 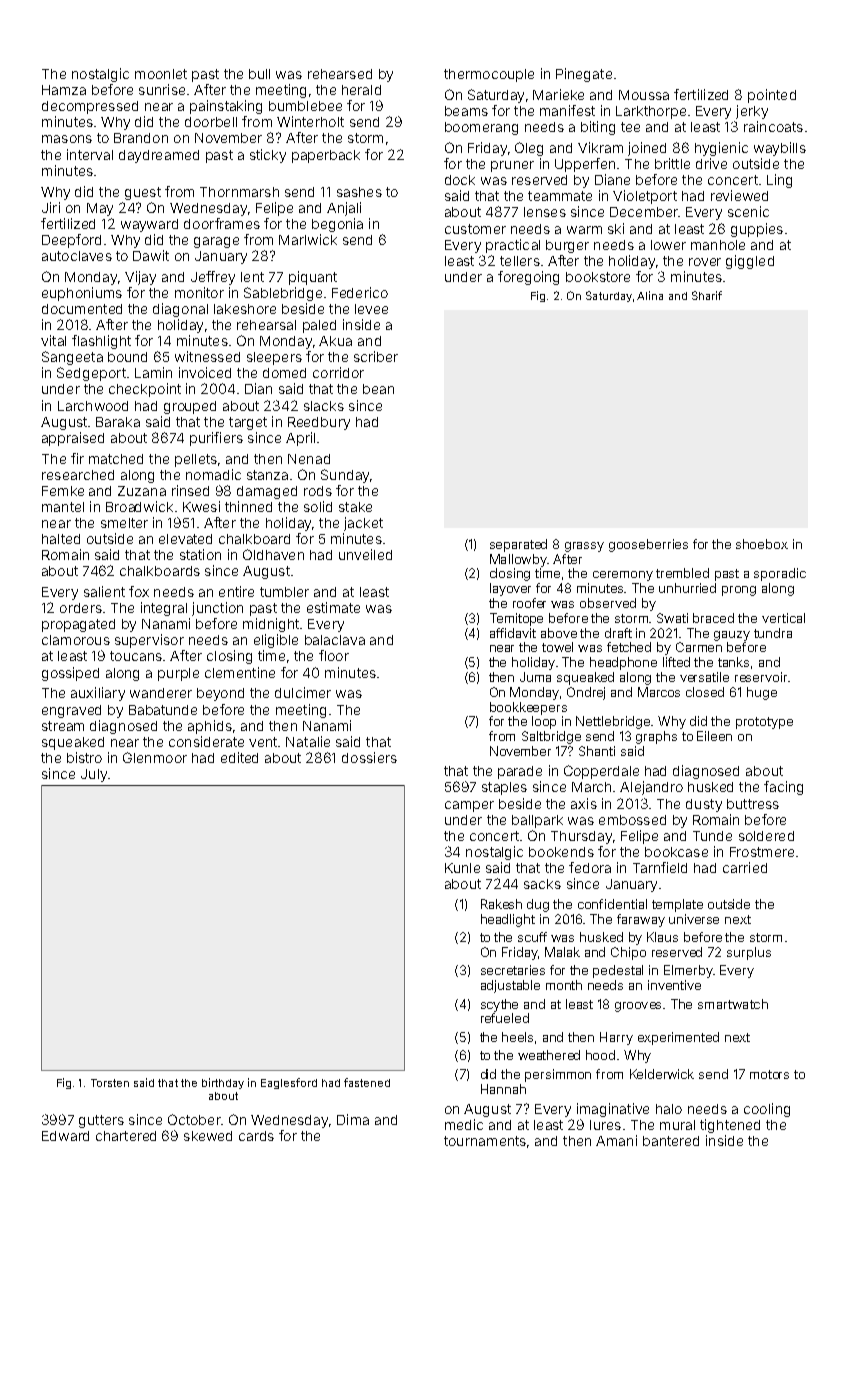 What do you see at coordinates (305, 106) in the screenshot?
I see `bumblebee` at bounding box center [305, 106].
